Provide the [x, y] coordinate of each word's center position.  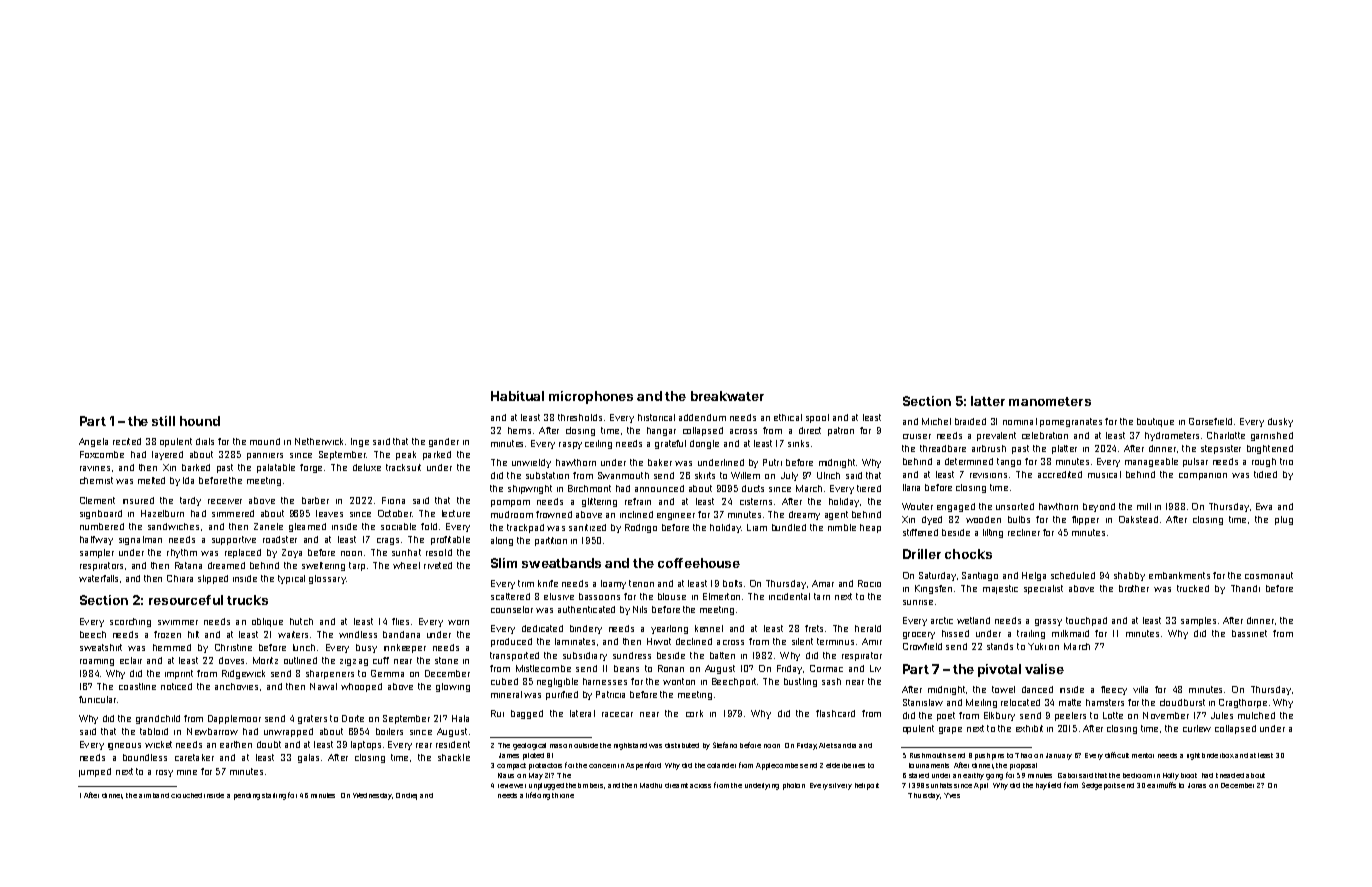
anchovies [236, 686]
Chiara [180, 578]
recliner [1024, 532]
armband [154, 795]
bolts [732, 583]
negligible [557, 682]
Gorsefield [1210, 421]
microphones [591, 397]
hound [200, 421]
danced [1037, 689]
